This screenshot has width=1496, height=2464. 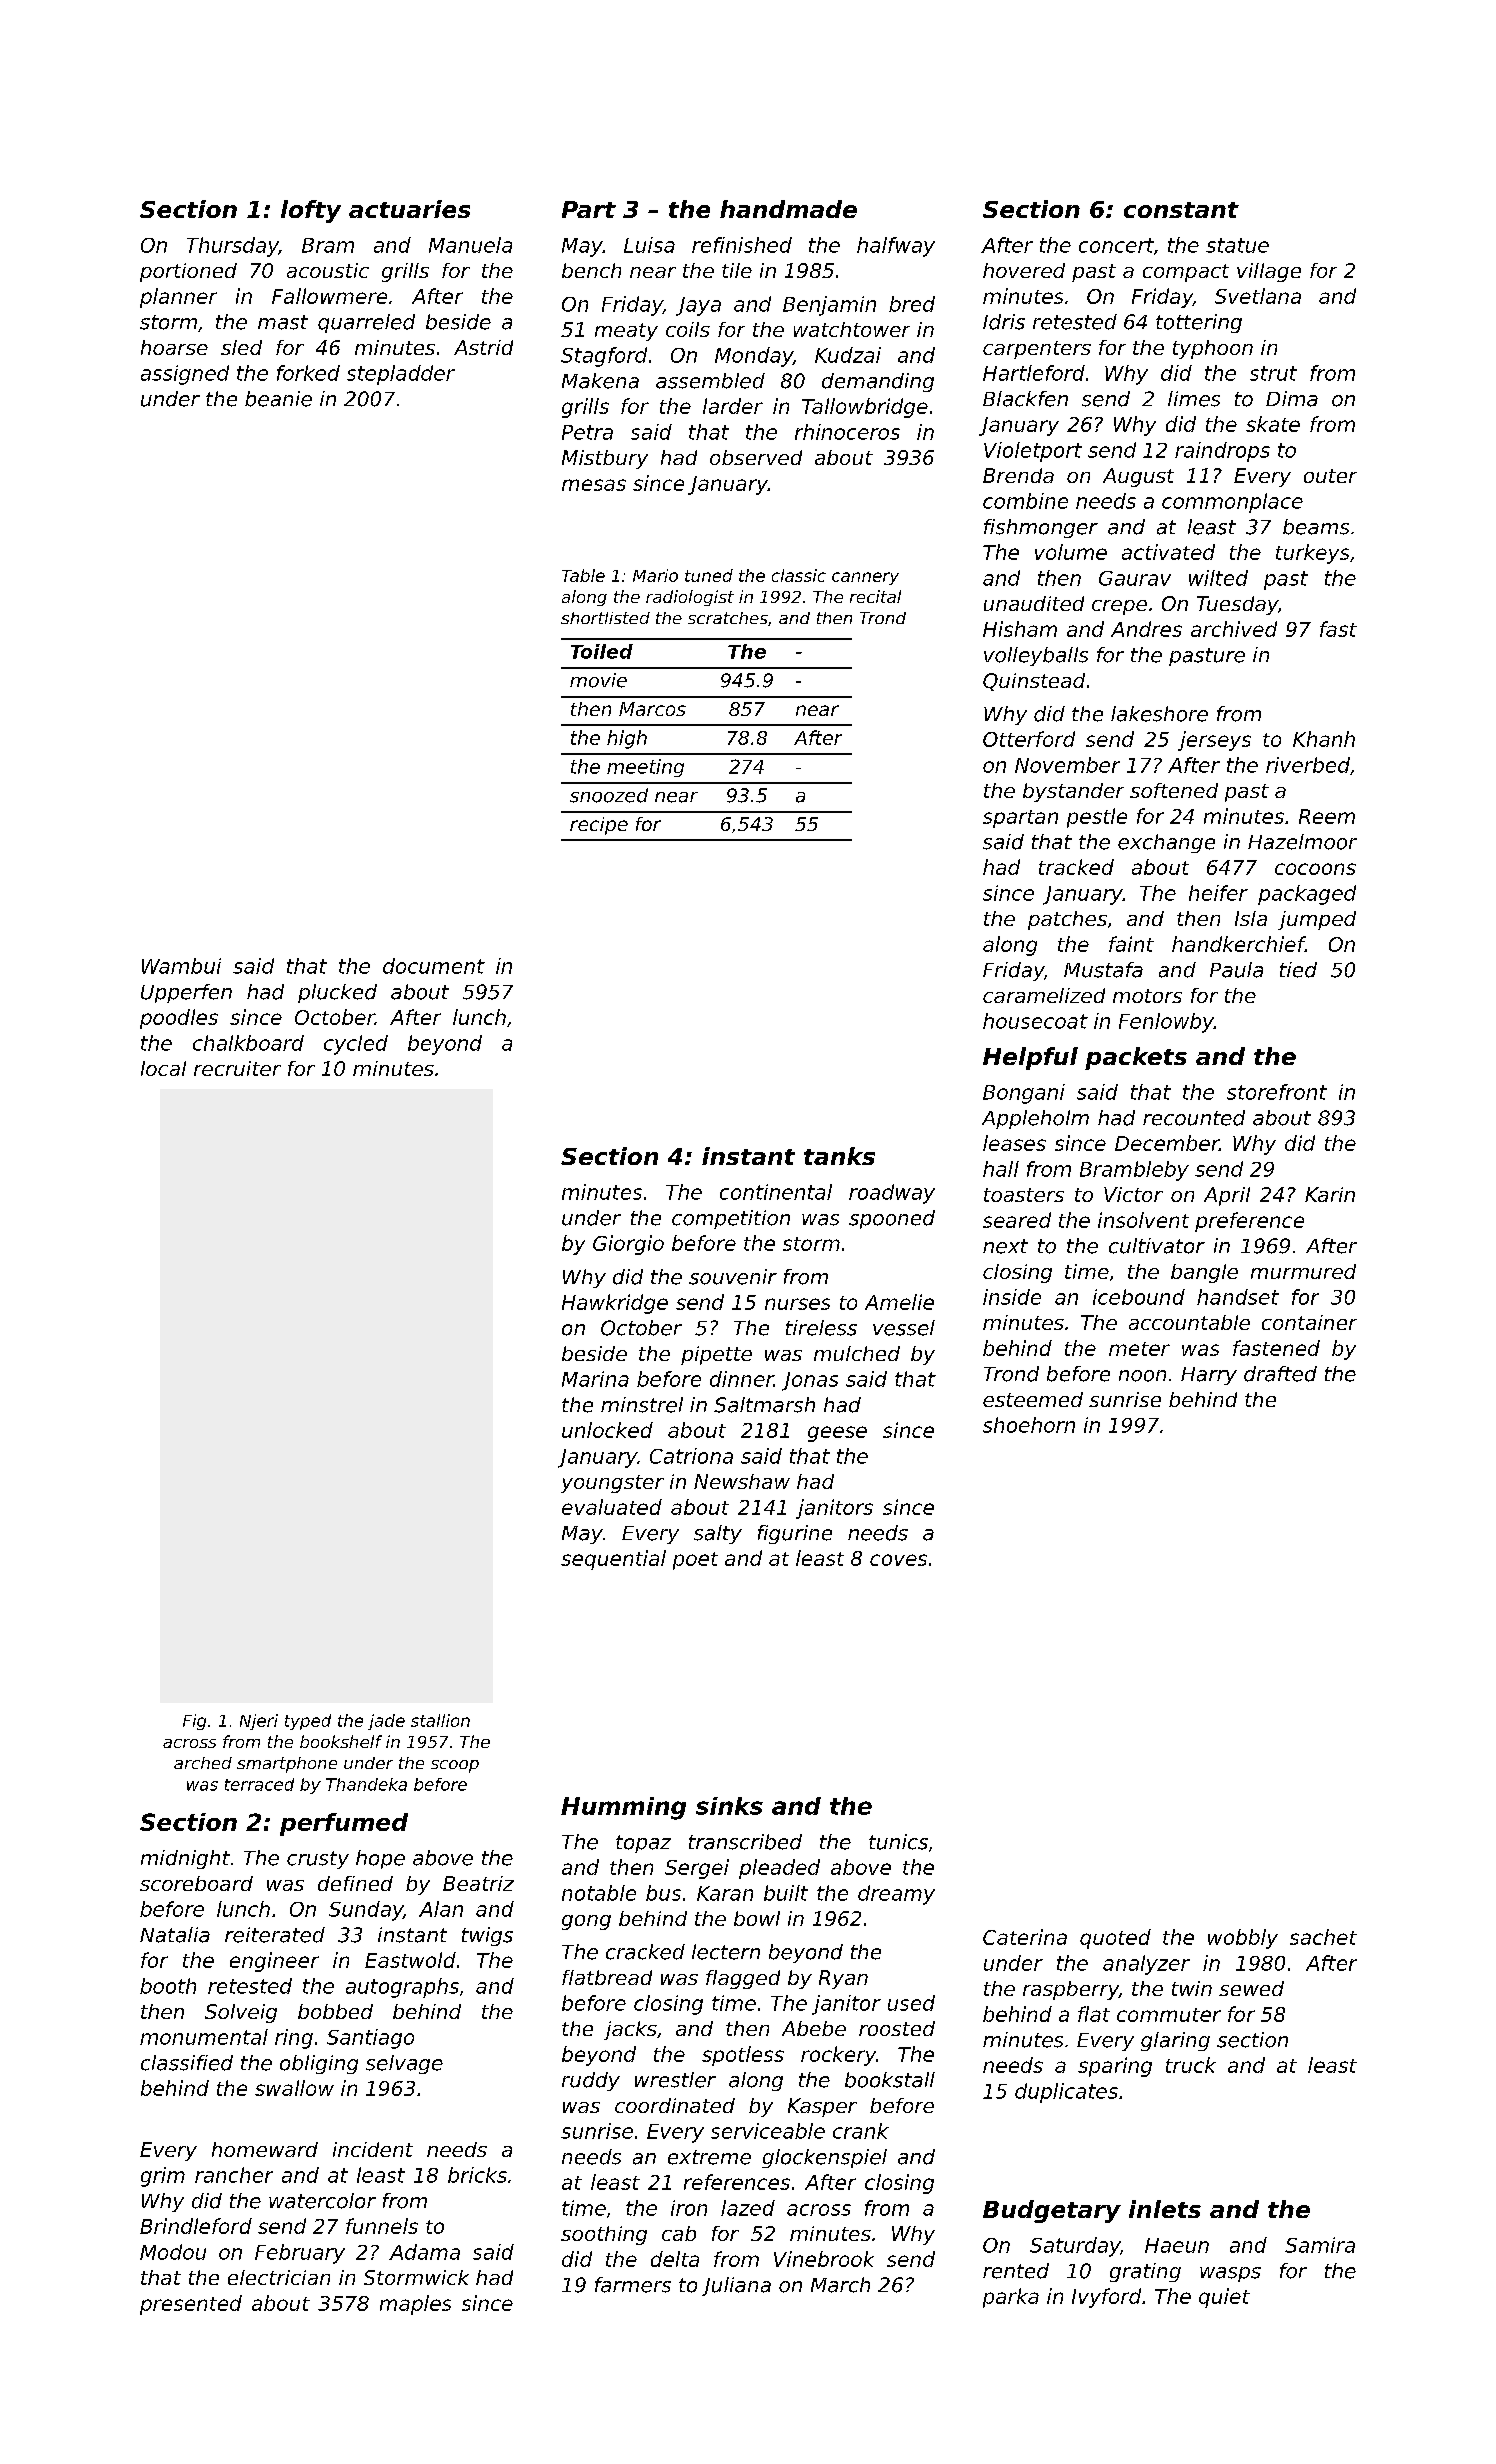 What do you see at coordinates (1277, 1092) in the screenshot?
I see `storefront` at bounding box center [1277, 1092].
